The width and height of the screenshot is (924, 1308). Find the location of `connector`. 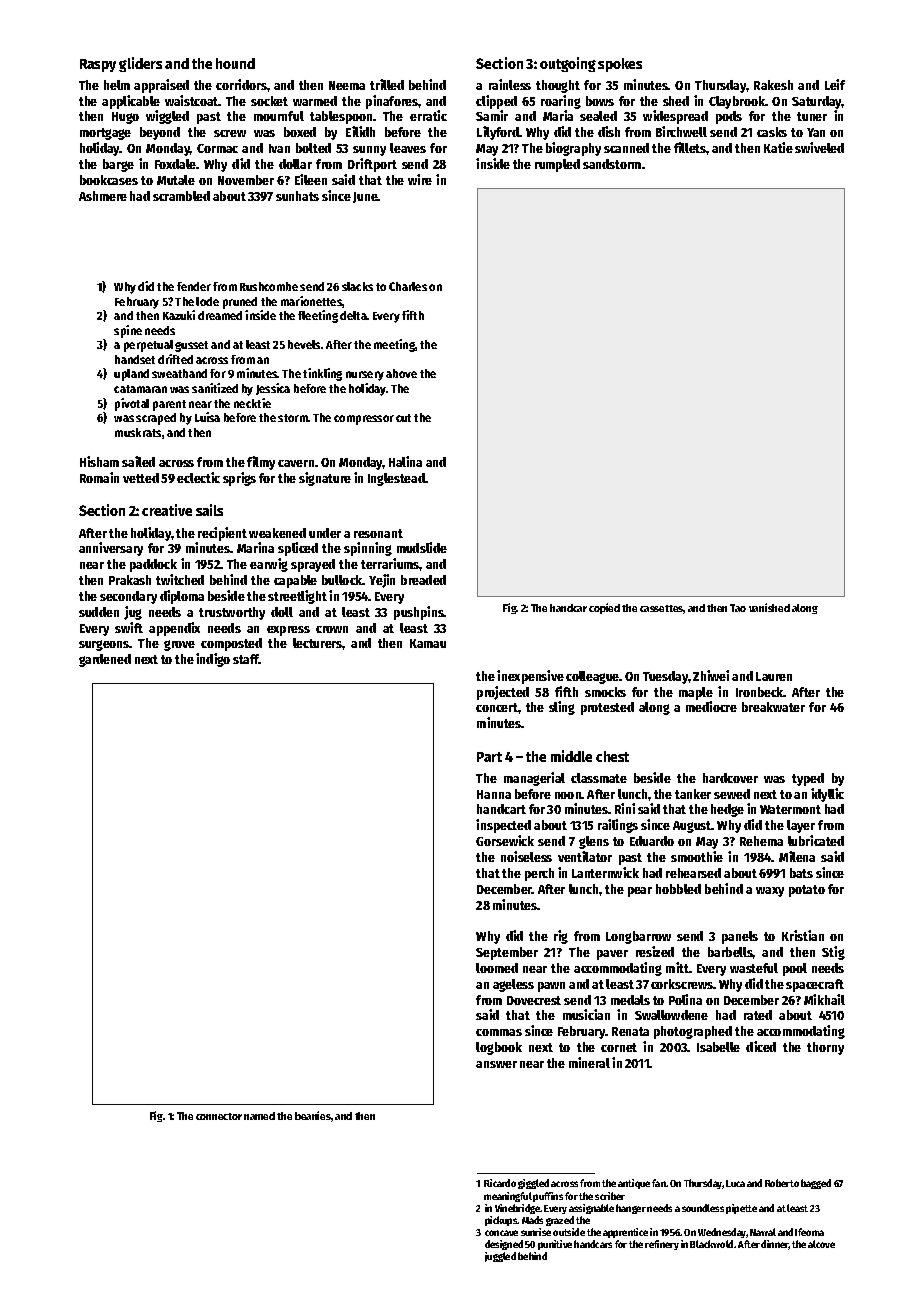

connector is located at coordinates (219, 1116).
